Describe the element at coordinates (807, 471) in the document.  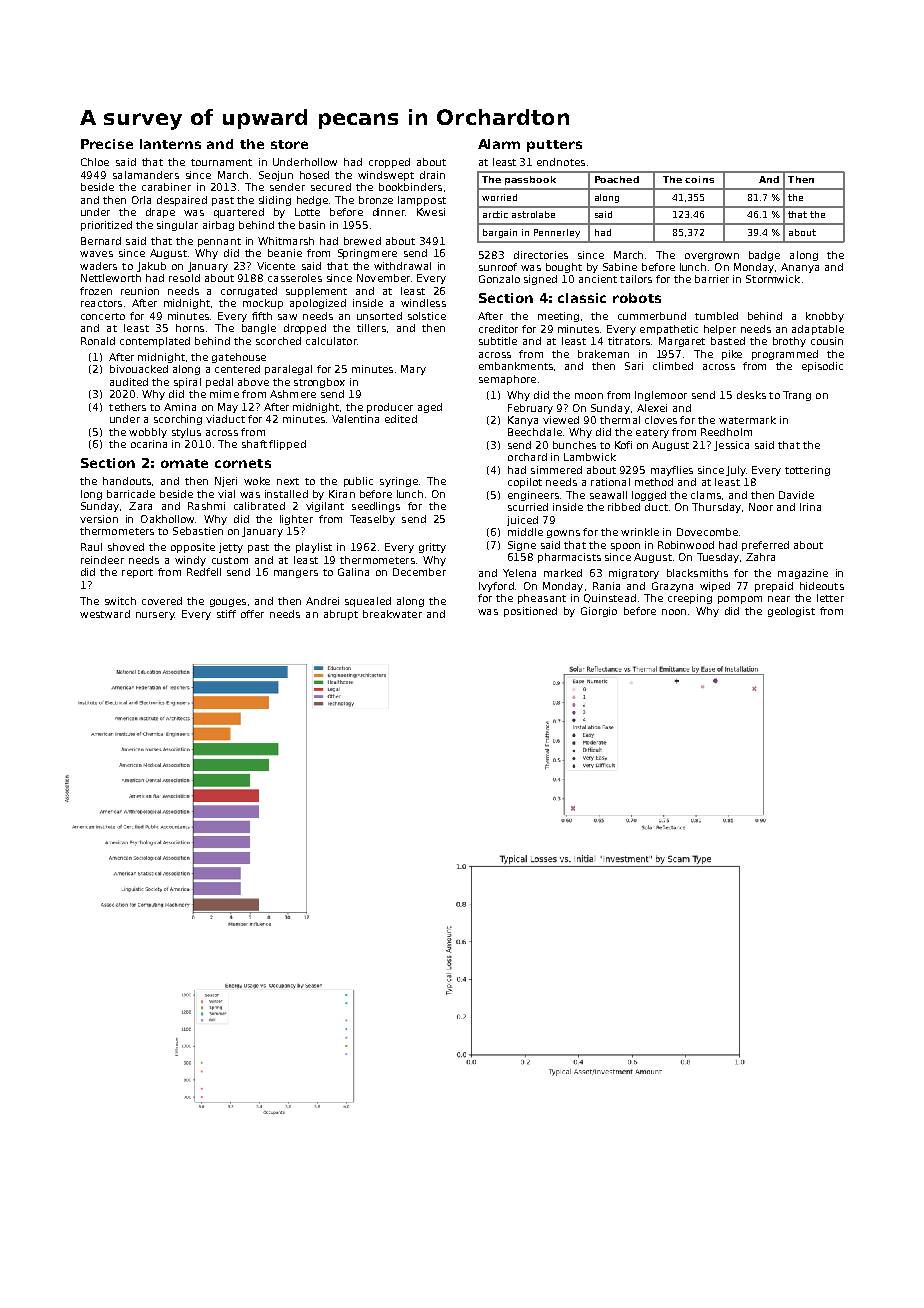
I see `tottering` at that location.
